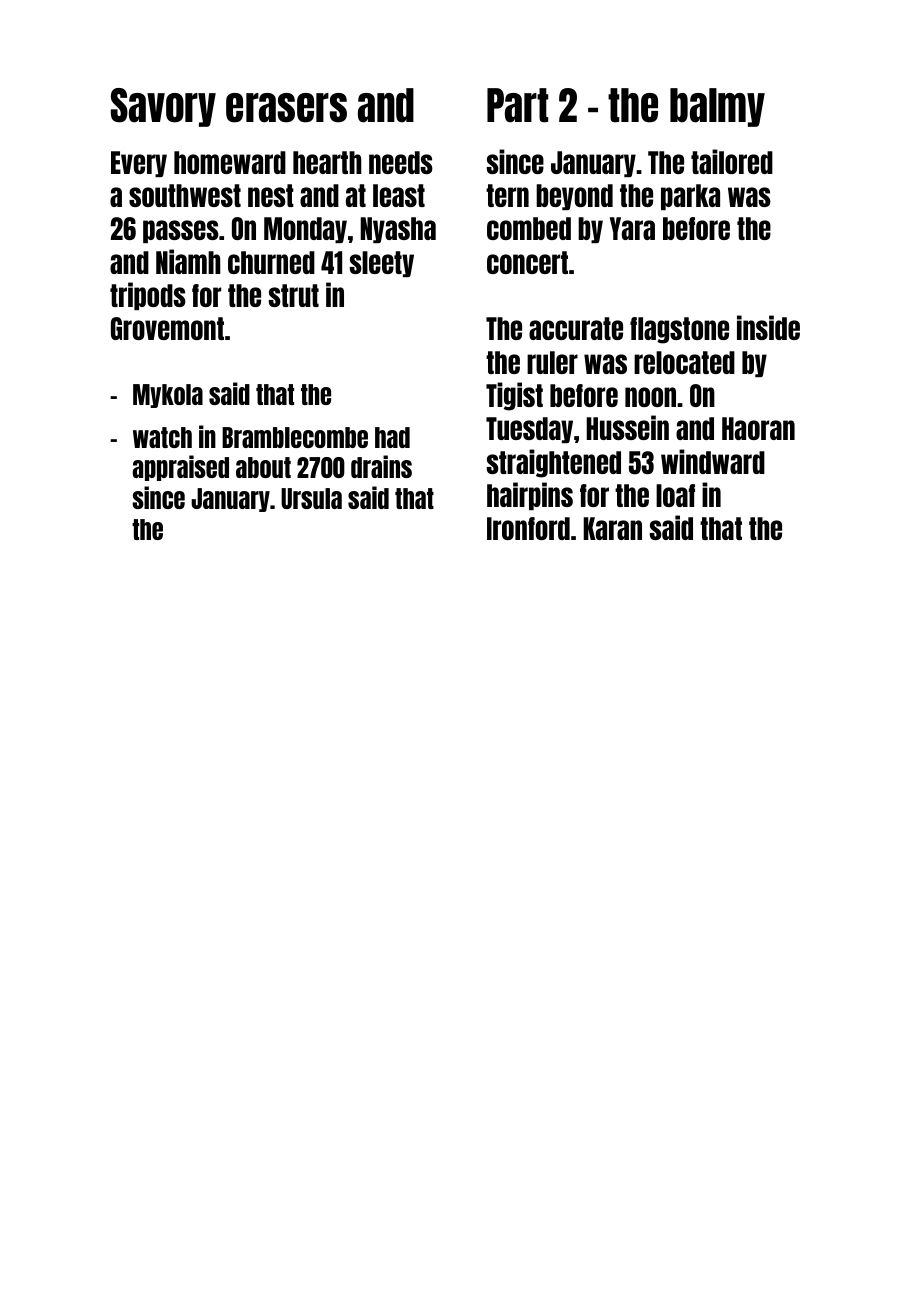 The image size is (924, 1311). What do you see at coordinates (650, 397) in the screenshot?
I see `noon` at bounding box center [650, 397].
